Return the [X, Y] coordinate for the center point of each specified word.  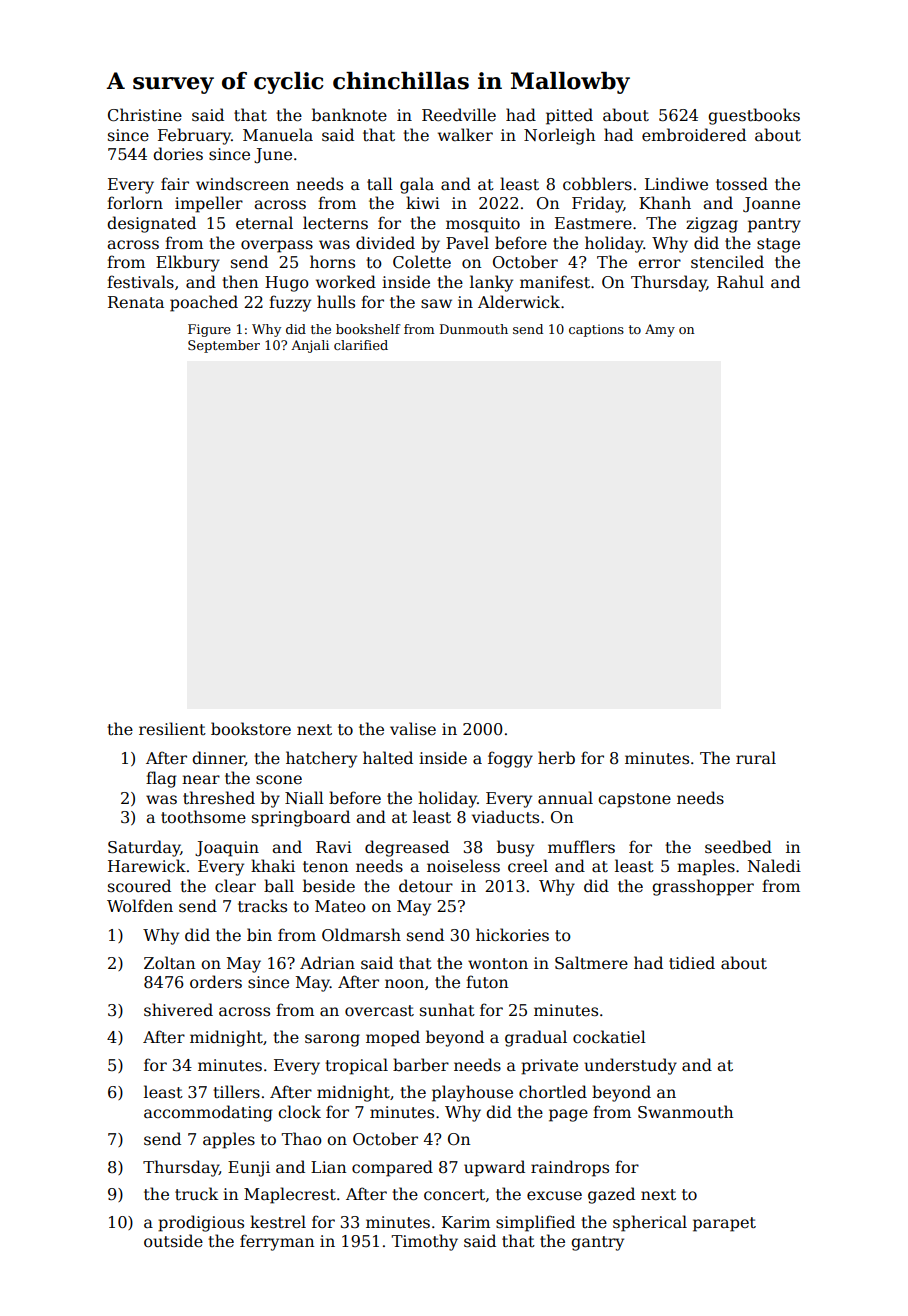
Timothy [424, 1242]
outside [173, 1241]
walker [465, 134]
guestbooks [754, 116]
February [194, 136]
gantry [597, 1243]
